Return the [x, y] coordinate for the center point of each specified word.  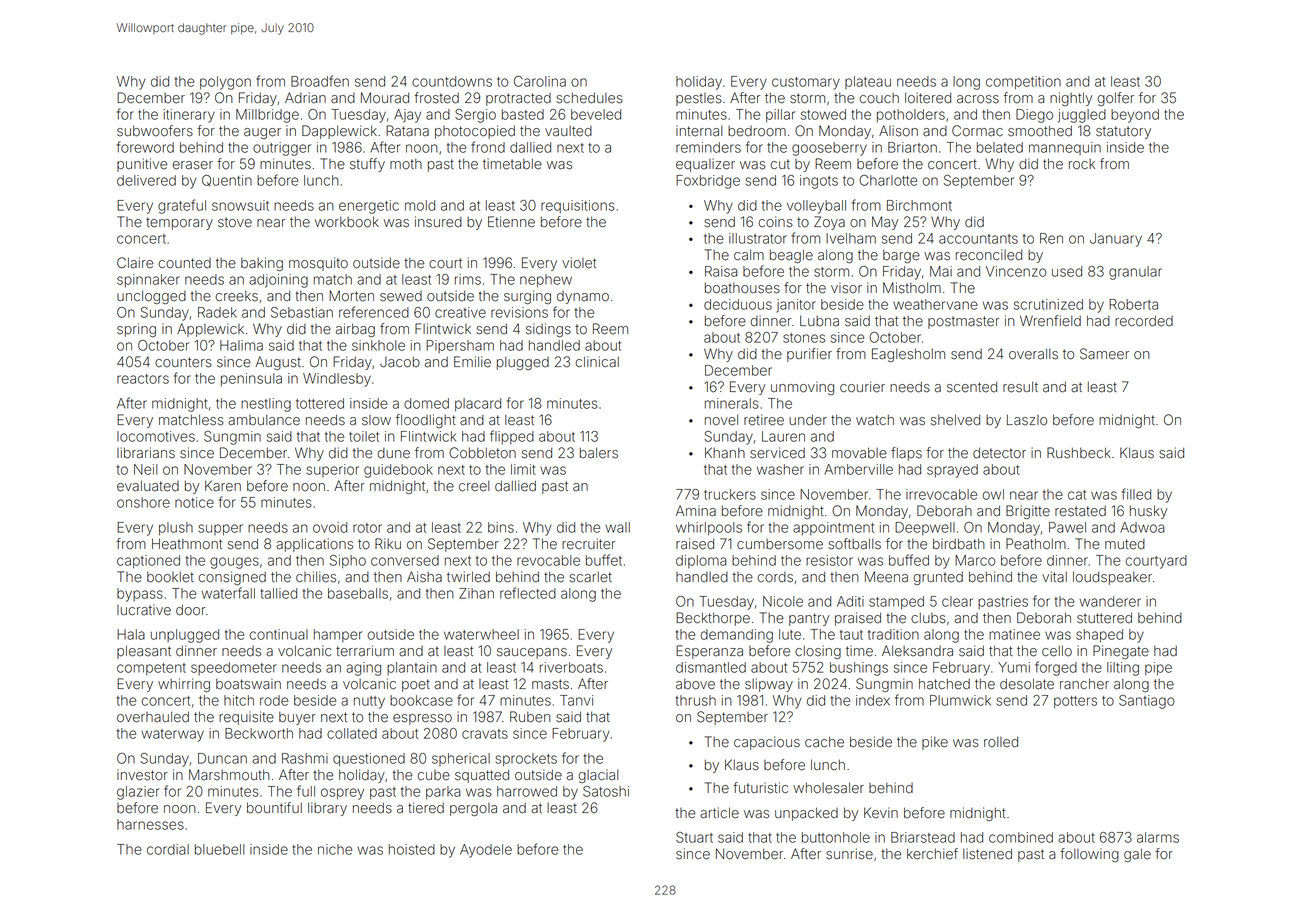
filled [1136, 494]
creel [474, 486]
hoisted [412, 849]
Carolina [540, 81]
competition [1023, 83]
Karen [223, 486]
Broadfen [320, 81]
